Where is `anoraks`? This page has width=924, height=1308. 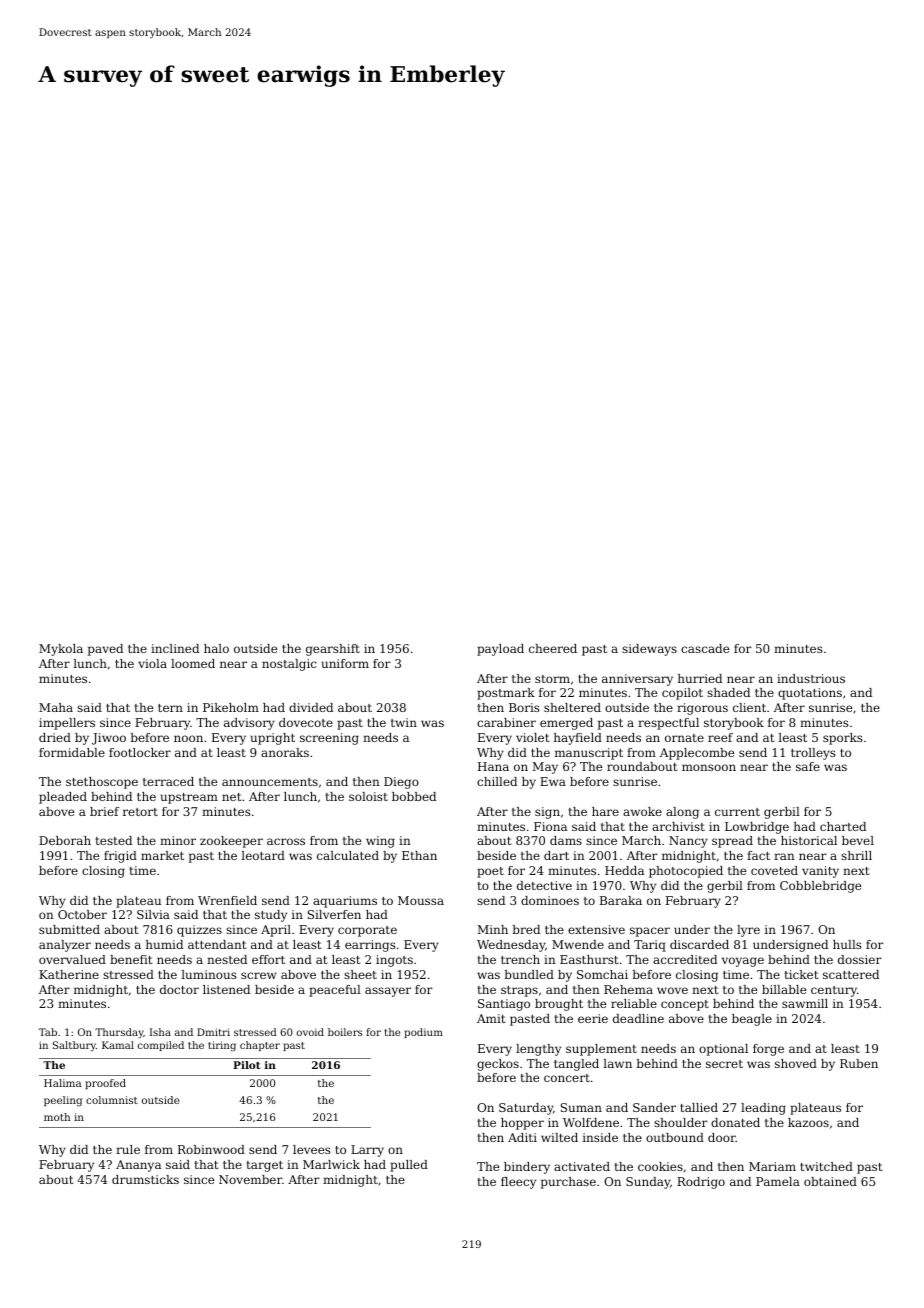
anoraks is located at coordinates (285, 752).
